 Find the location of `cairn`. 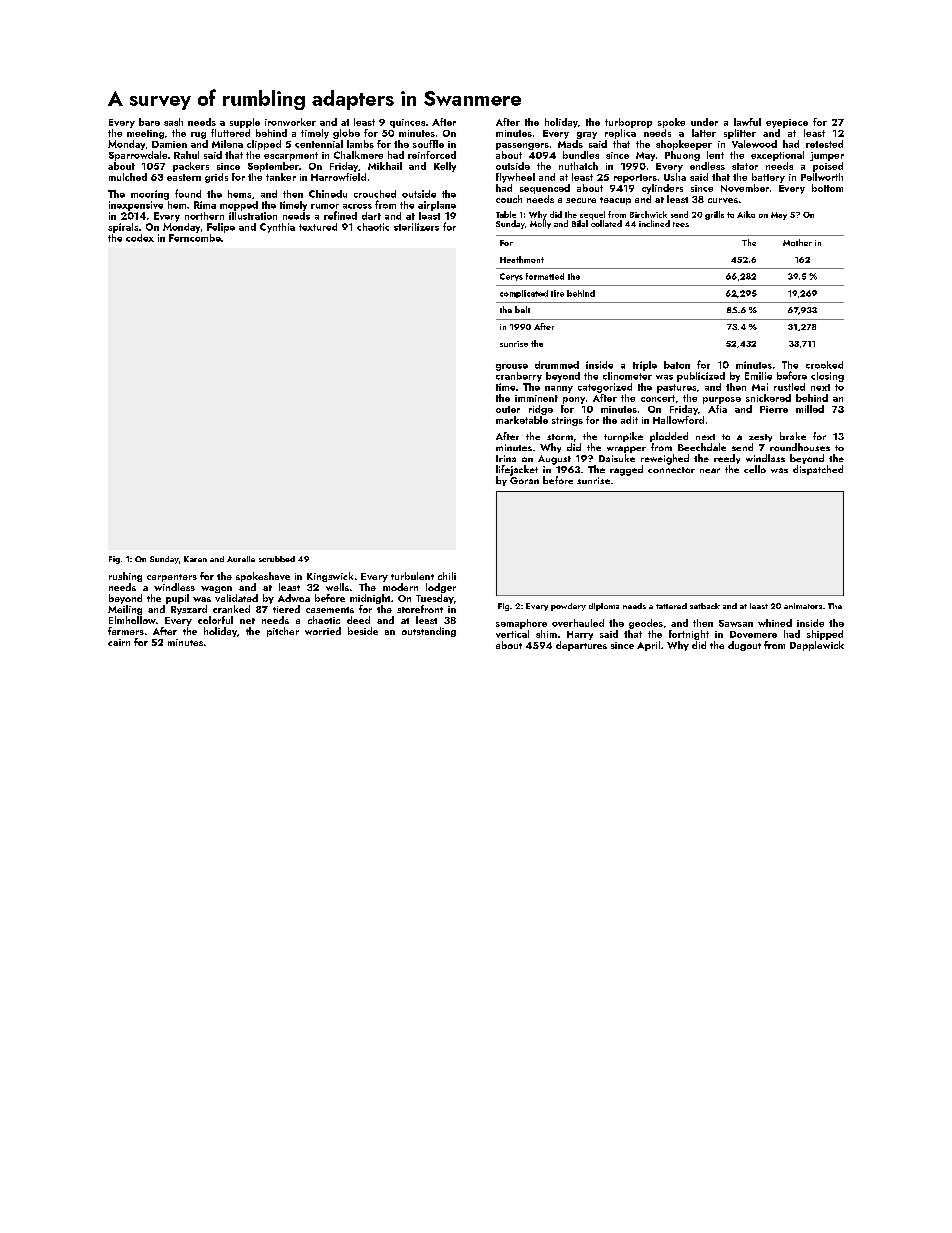

cairn is located at coordinates (119, 642).
